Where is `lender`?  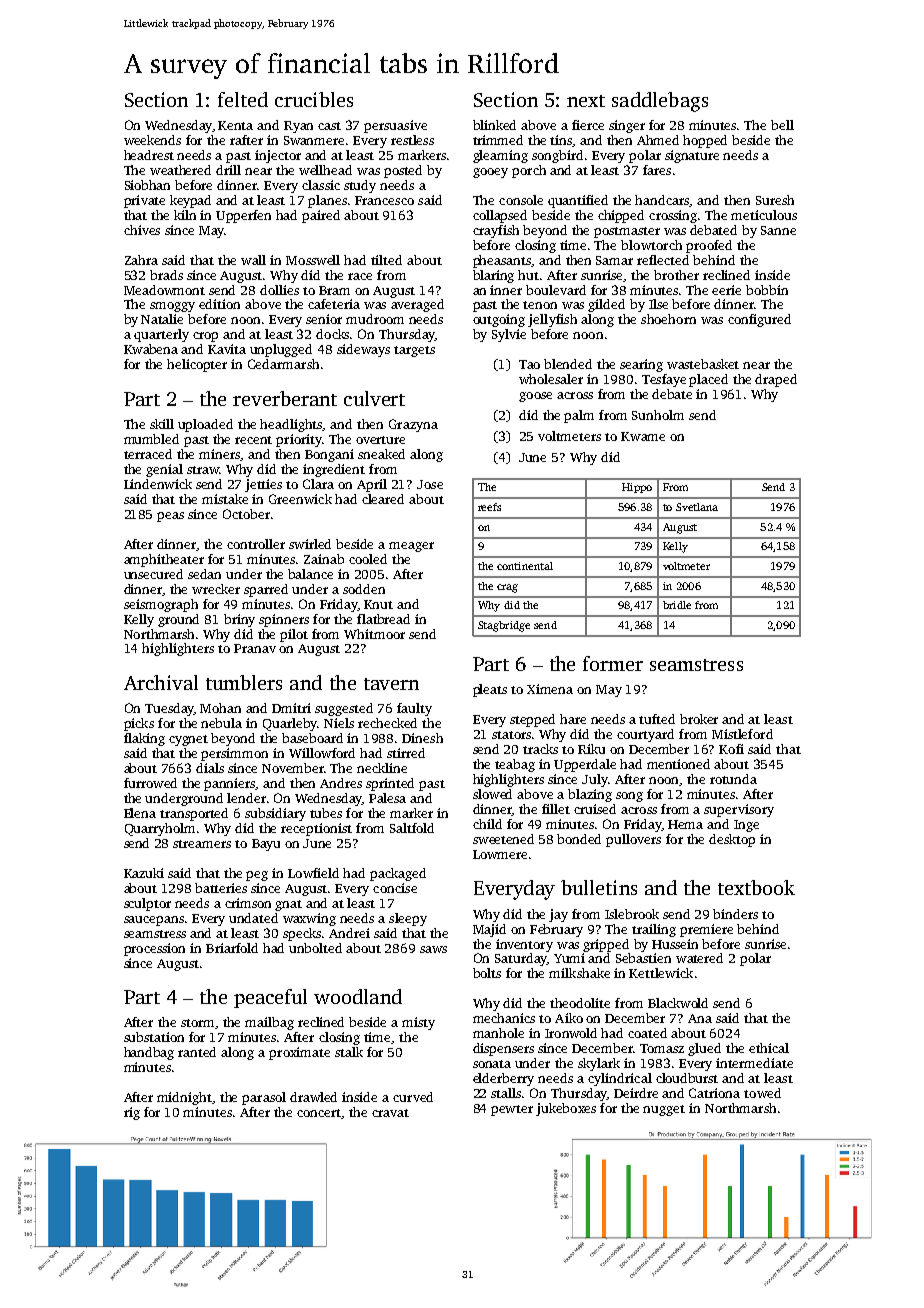
lender is located at coordinates (246, 798).
